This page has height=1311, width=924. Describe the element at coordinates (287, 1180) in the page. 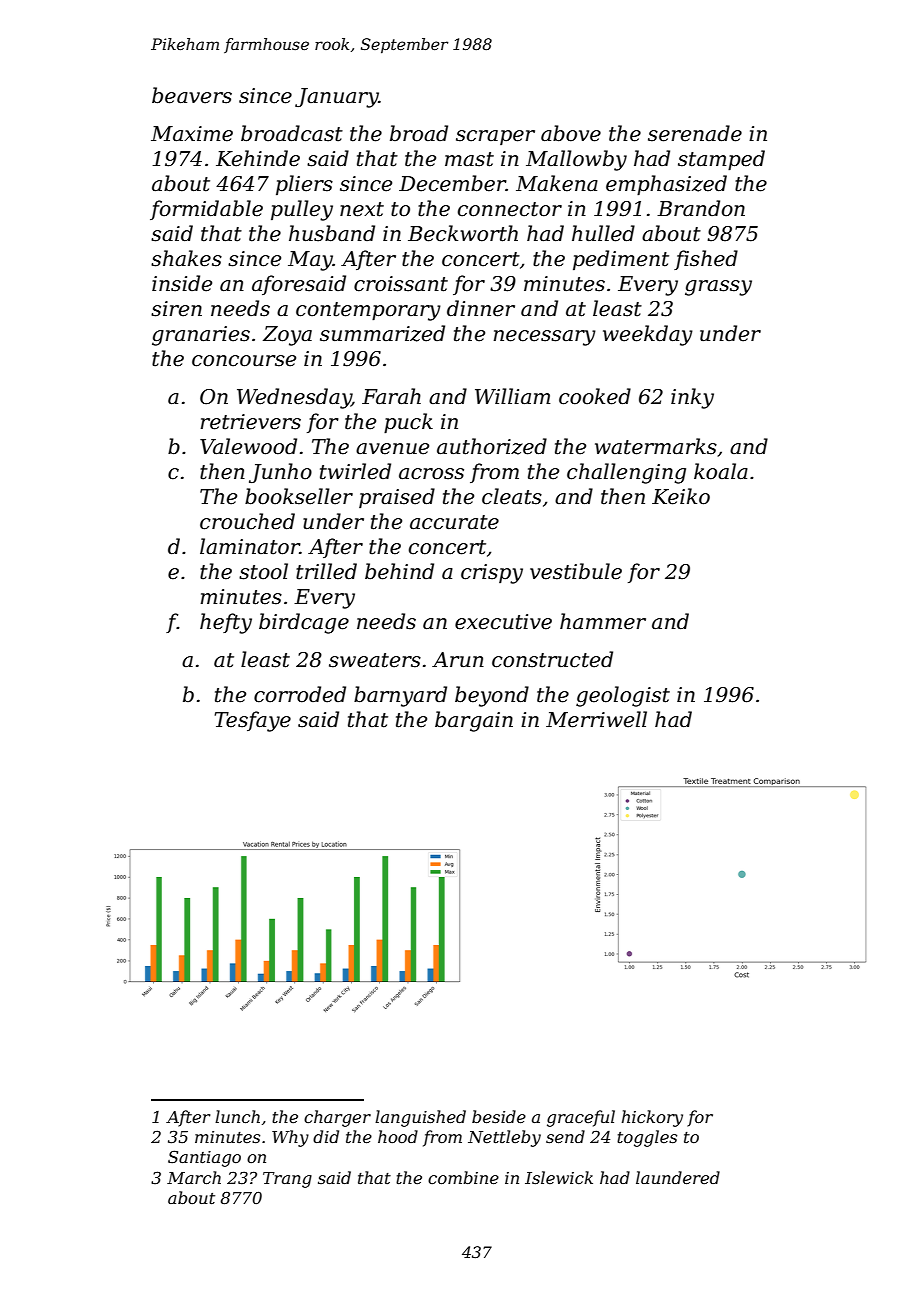

I see `Trang` at that location.
